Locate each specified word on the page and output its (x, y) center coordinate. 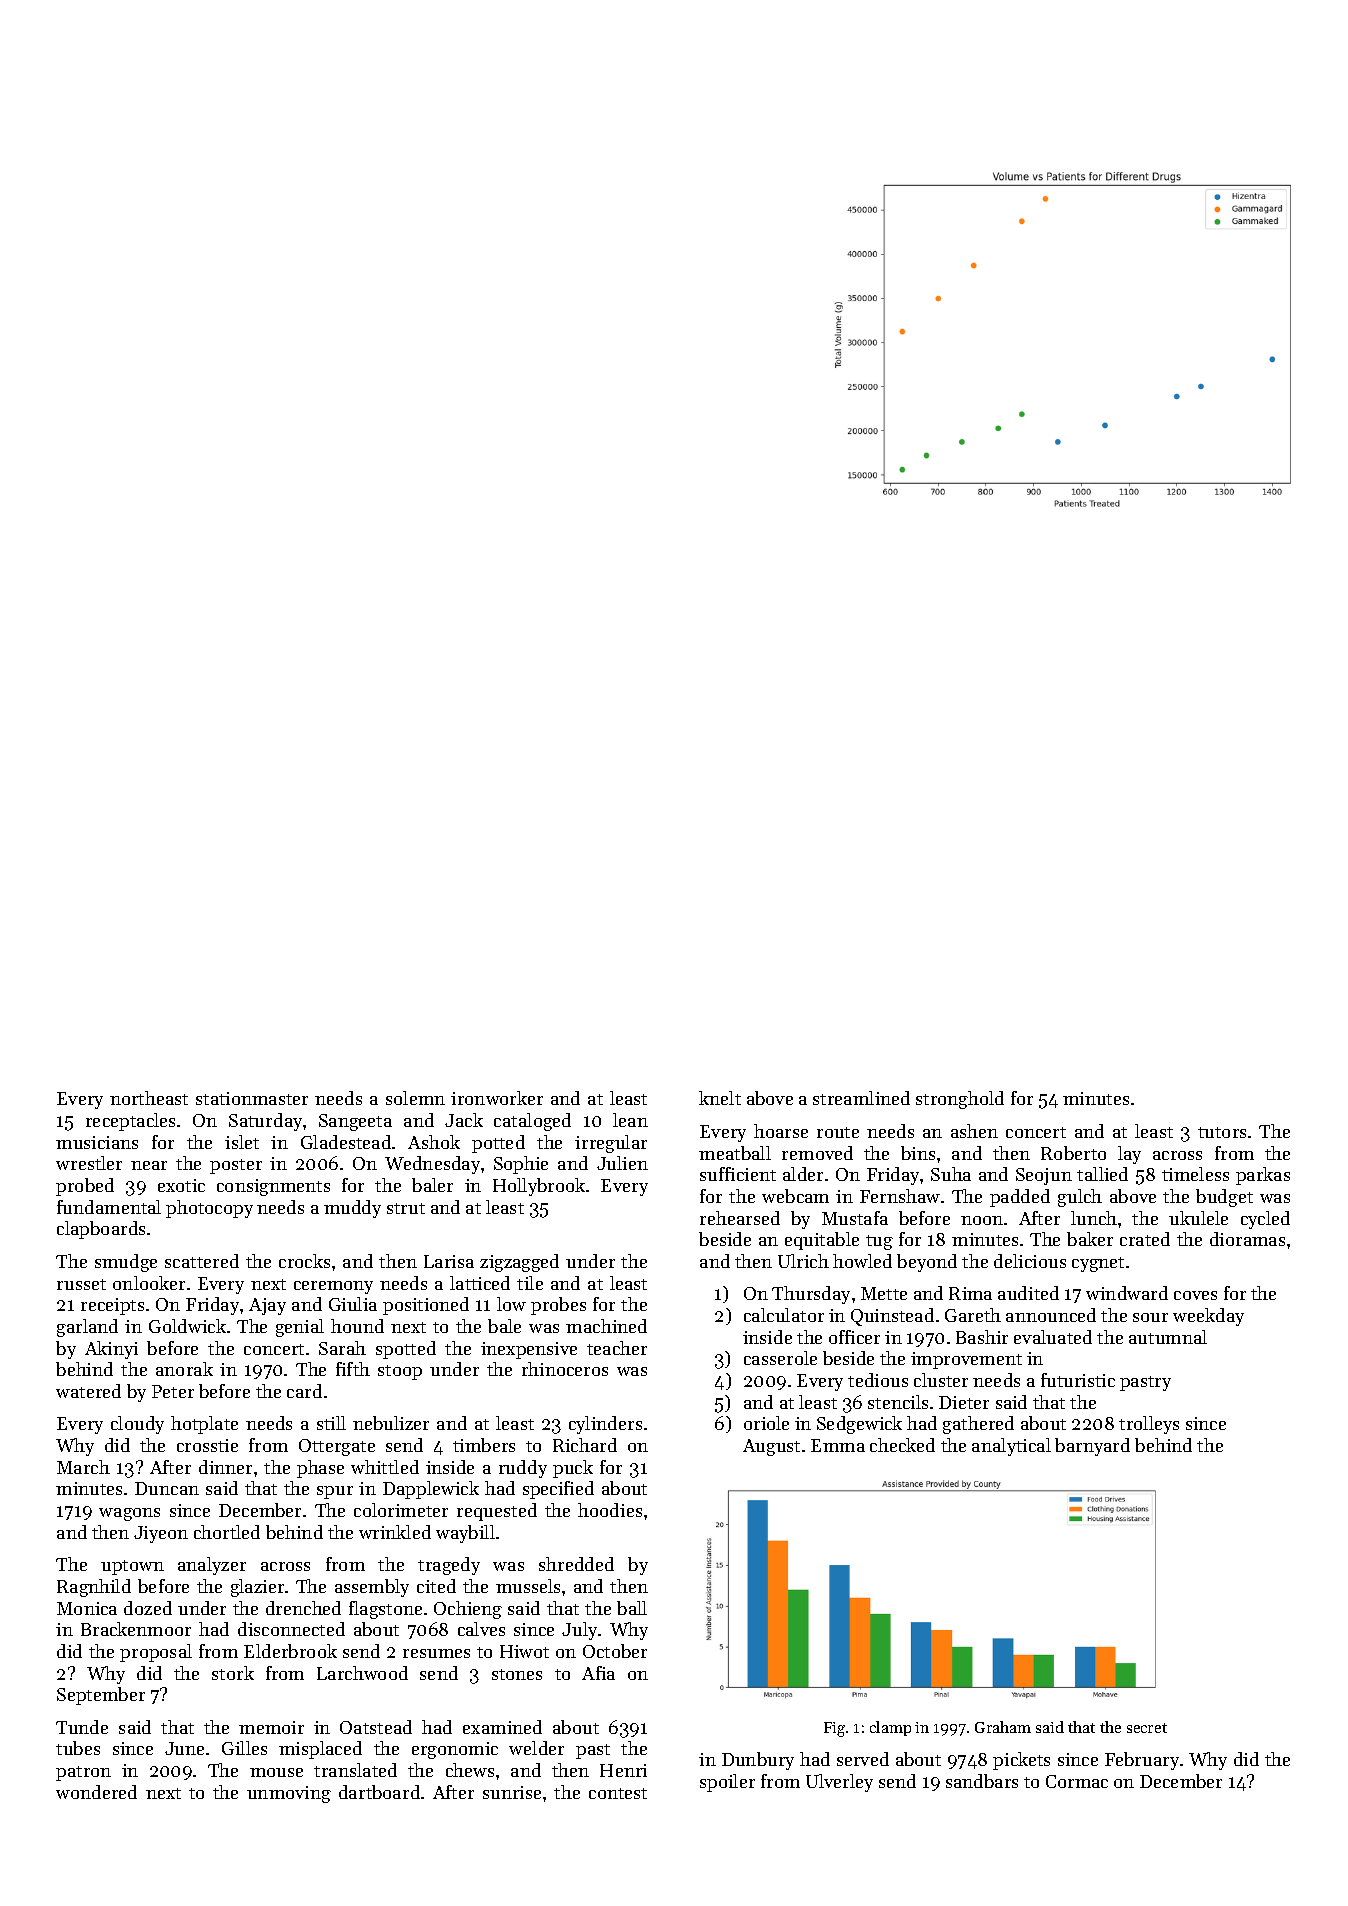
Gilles (244, 1748)
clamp (890, 1728)
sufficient (738, 1174)
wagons (129, 1514)
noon (982, 1220)
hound (357, 1326)
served (863, 1759)
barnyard (1092, 1447)
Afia (598, 1673)
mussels (528, 1586)
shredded (576, 1564)
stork (233, 1673)
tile (530, 1283)
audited (1028, 1293)
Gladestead (346, 1142)
